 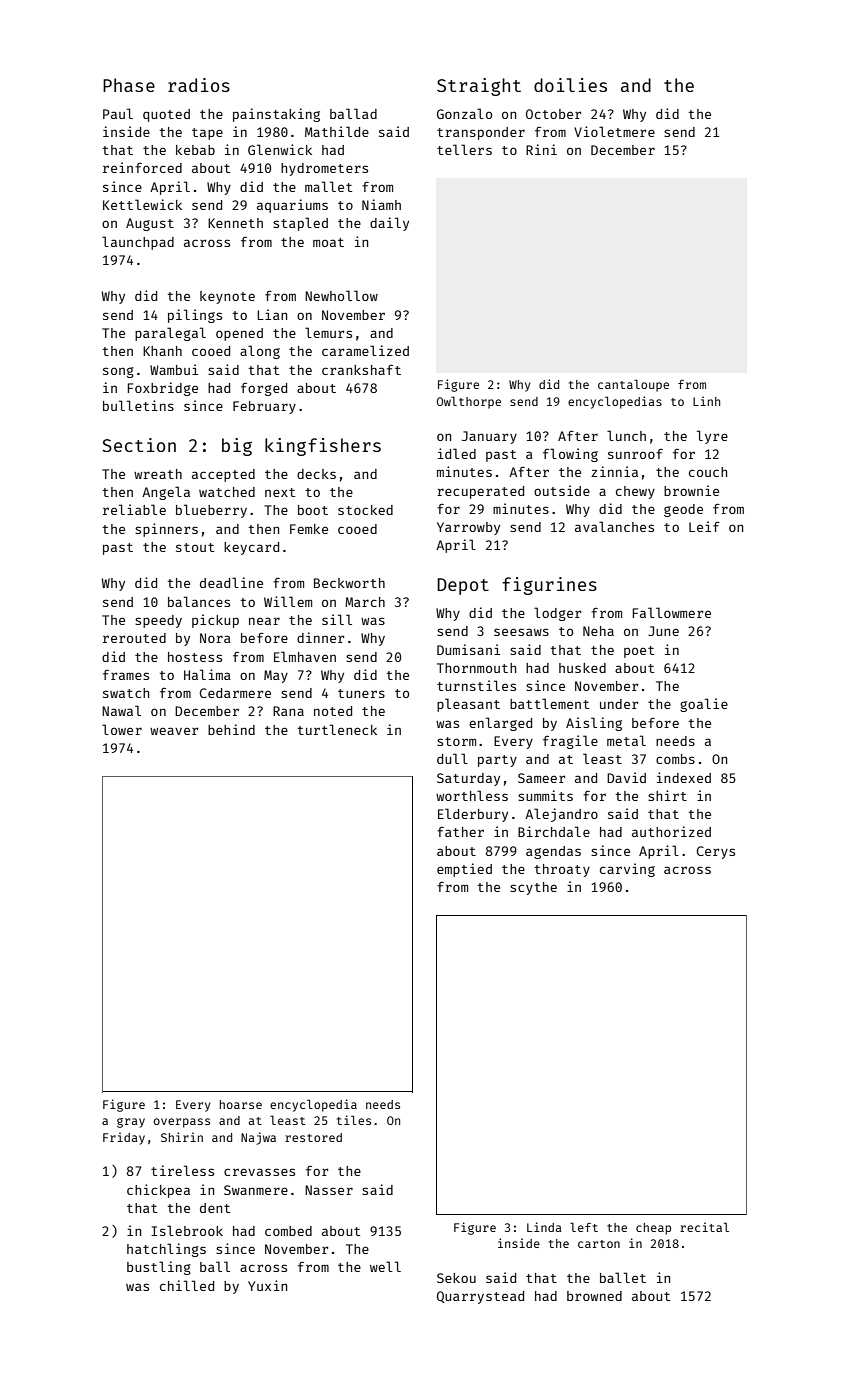 What do you see at coordinates (122, 729) in the page?
I see `lower` at bounding box center [122, 729].
